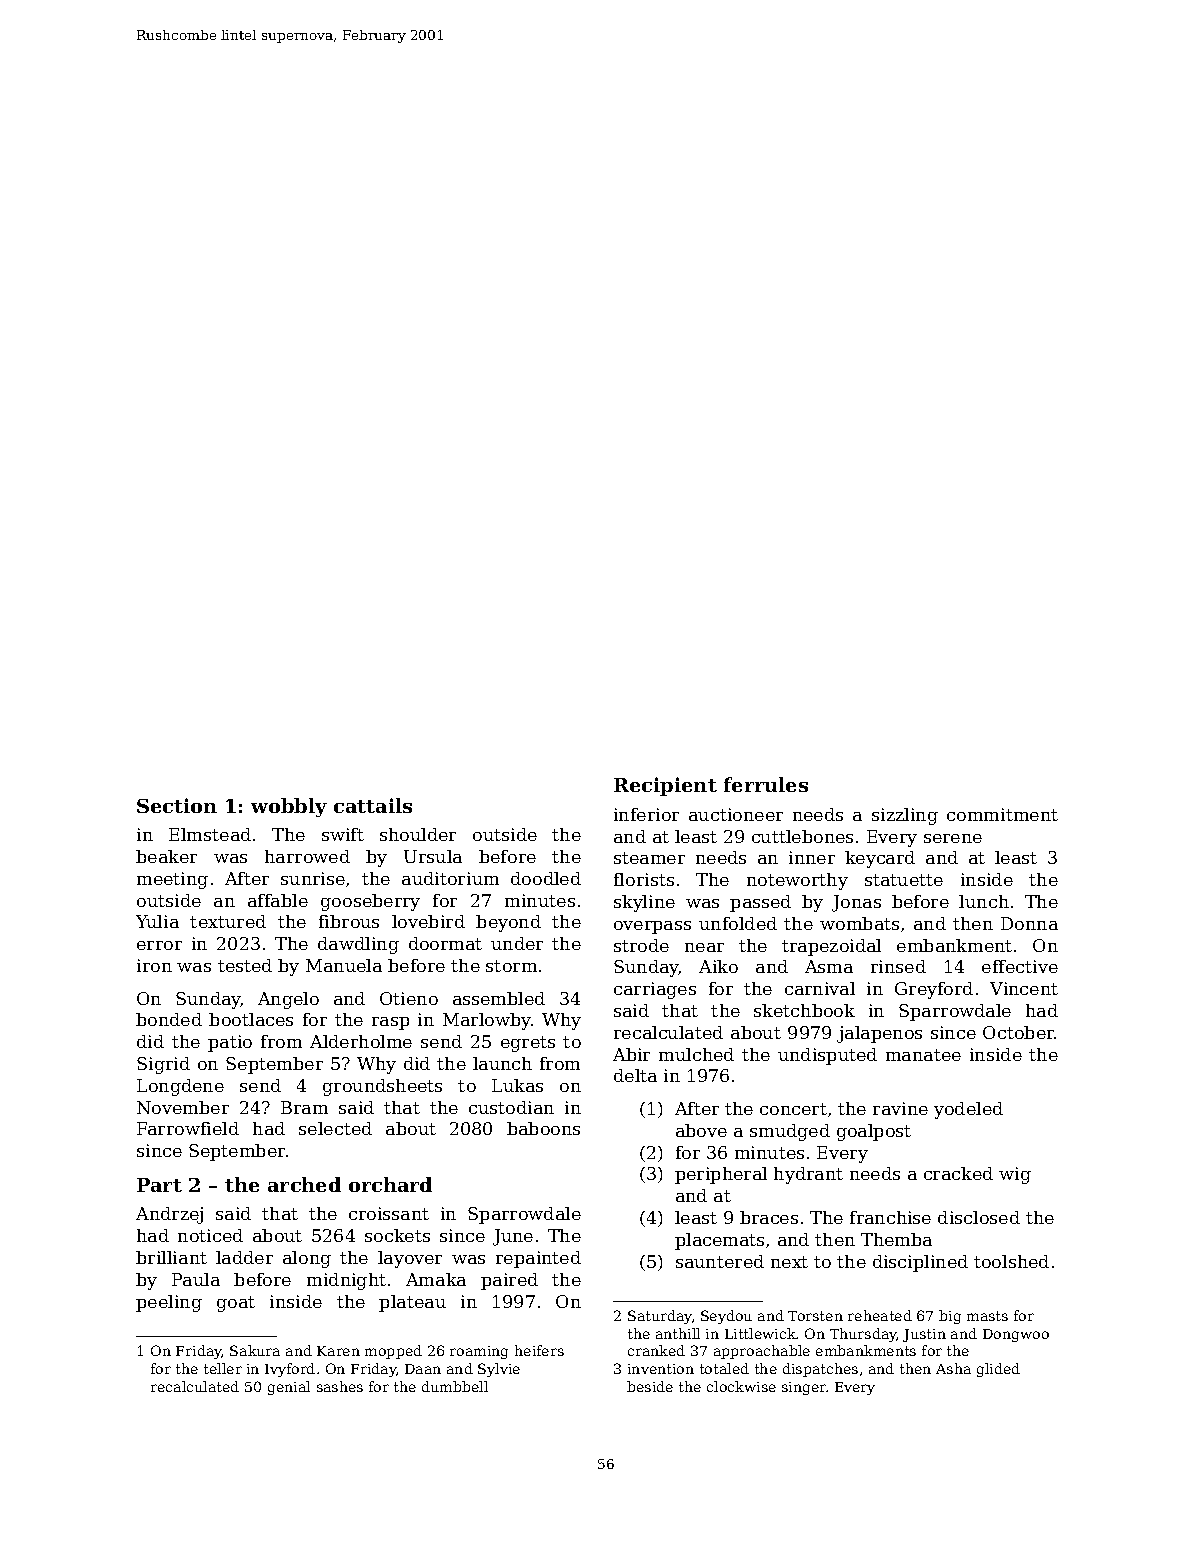 The width and height of the page is (1195, 1547). Describe the element at coordinates (513, 1237) in the page. I see `June` at that location.
